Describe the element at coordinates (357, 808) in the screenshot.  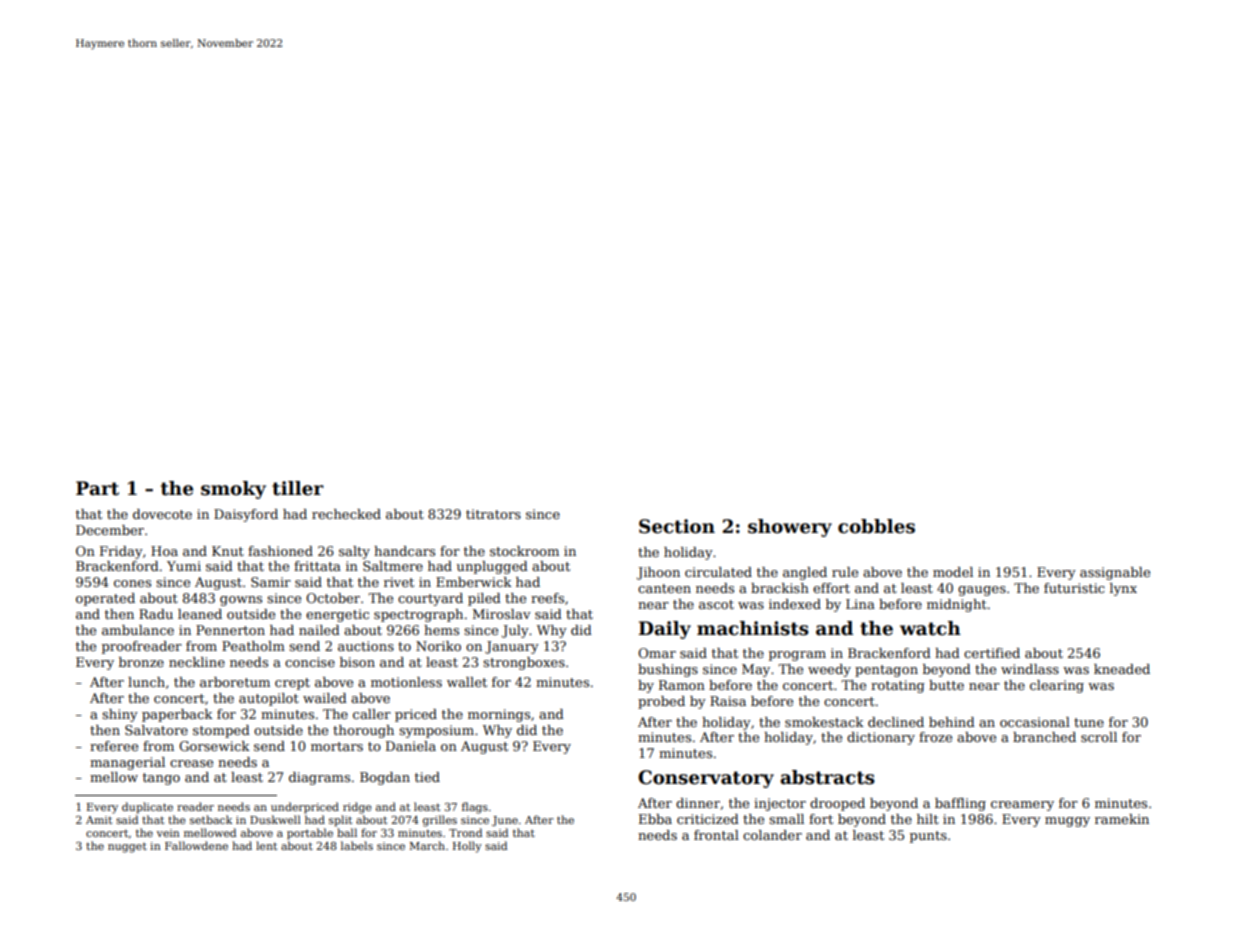
I see `ridge` at that location.
